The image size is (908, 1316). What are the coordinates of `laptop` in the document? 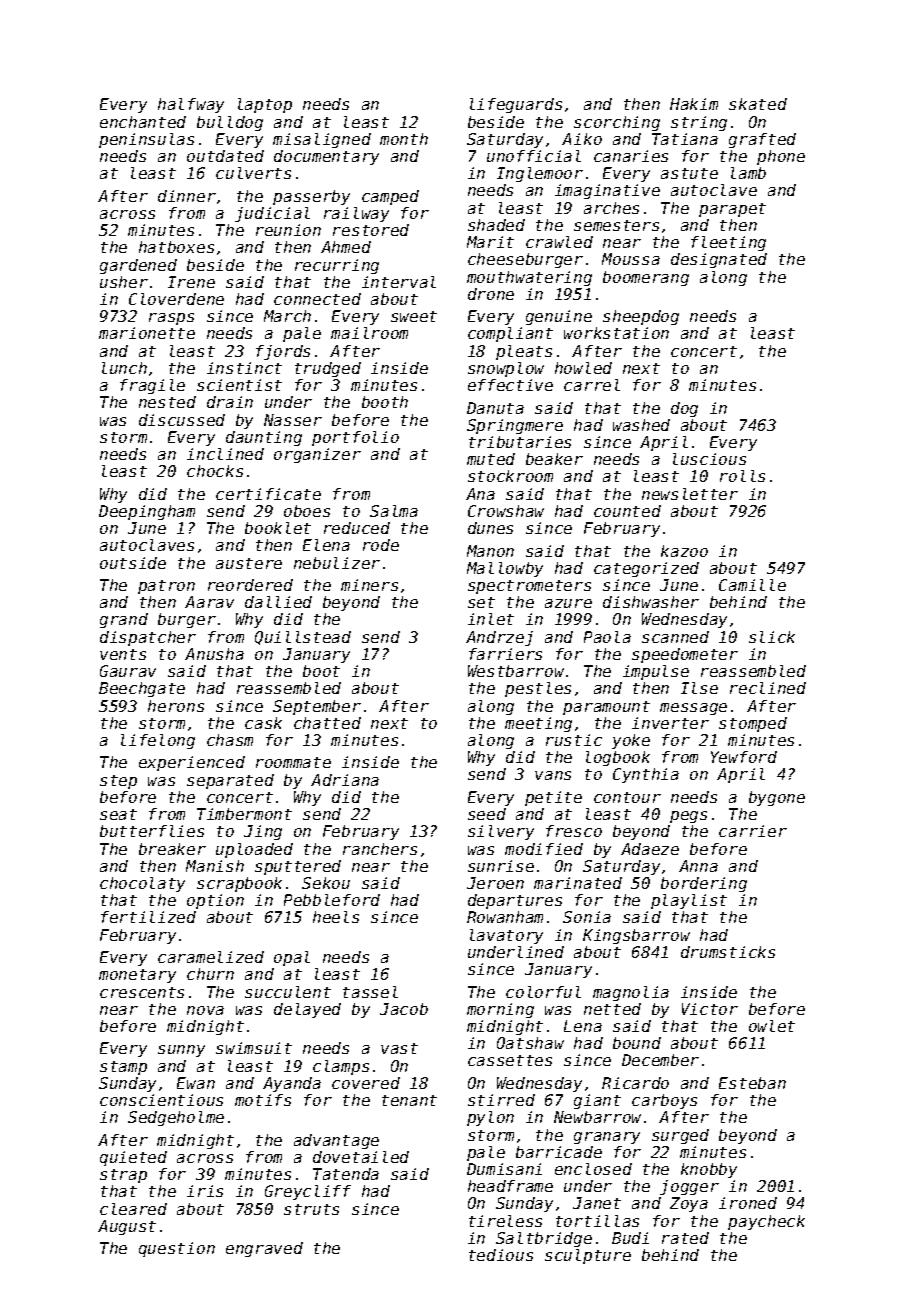 It's located at (265, 105).
